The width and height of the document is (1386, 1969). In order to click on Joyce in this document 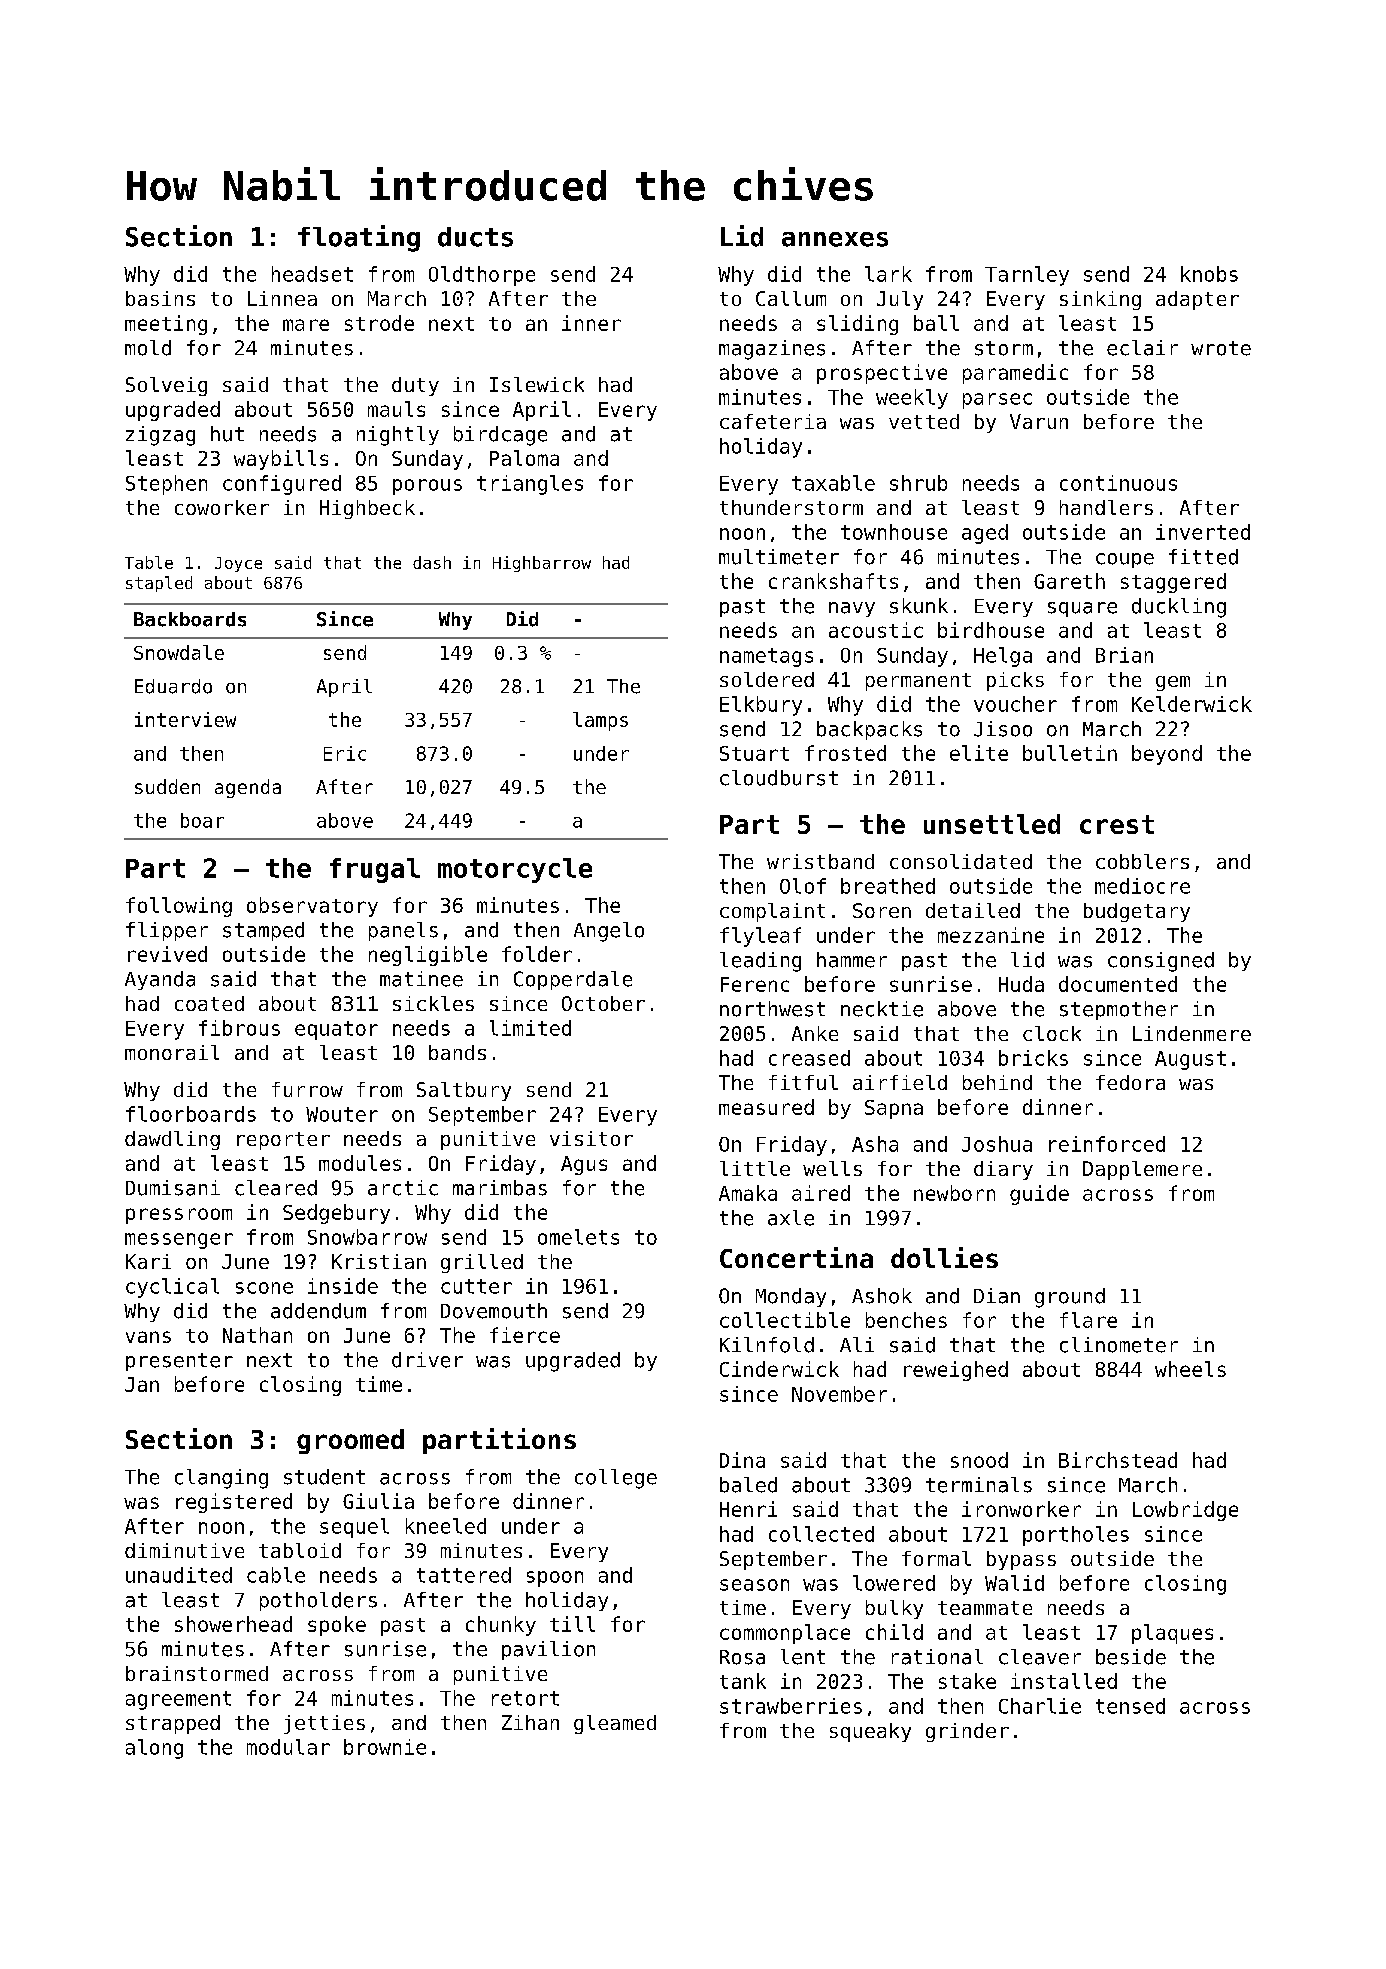, I will do `click(238, 564)`.
